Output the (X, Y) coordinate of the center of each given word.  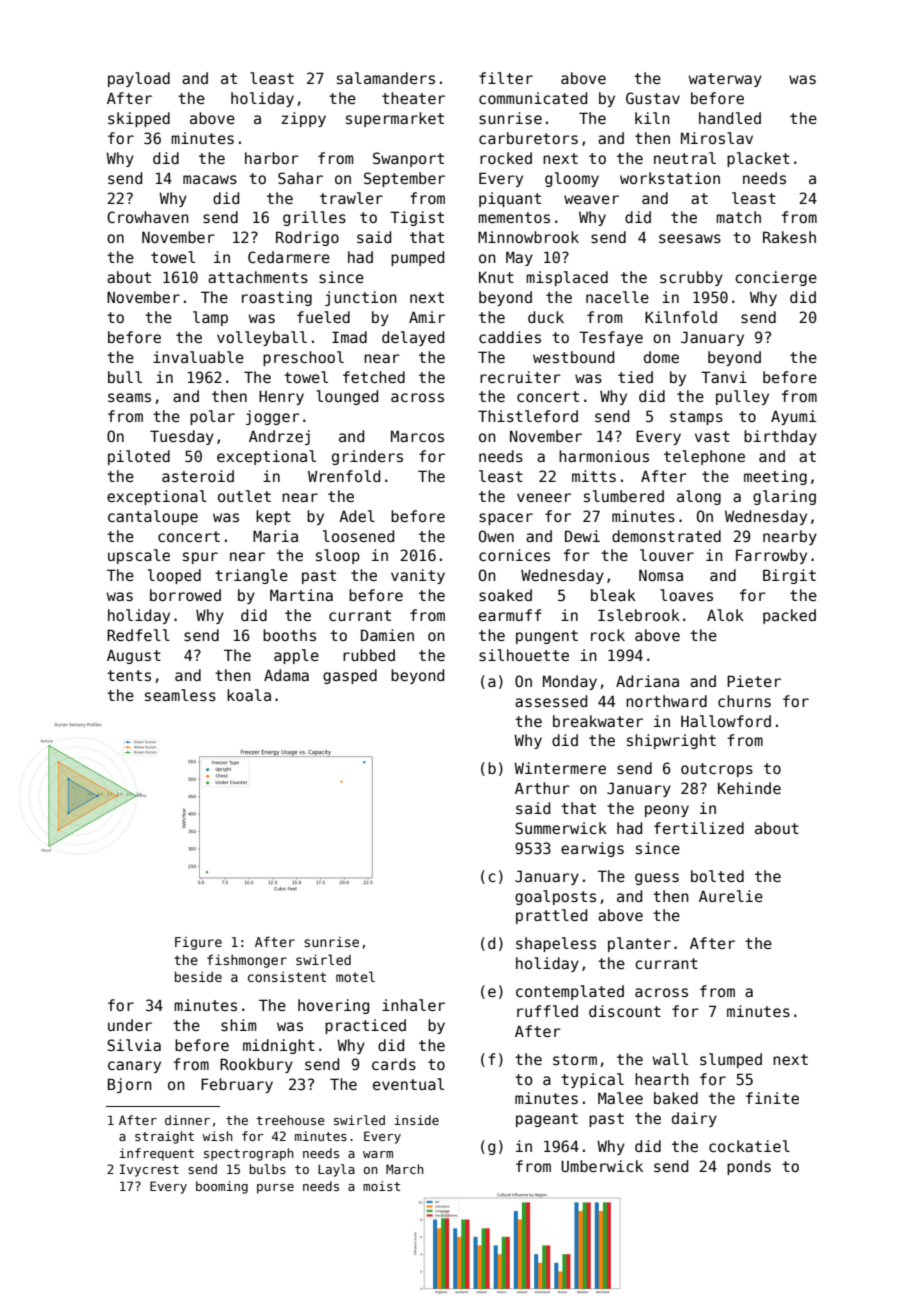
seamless (180, 695)
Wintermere (560, 768)
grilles (314, 218)
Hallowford (726, 721)
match (738, 217)
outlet (244, 496)
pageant (547, 1120)
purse (275, 1189)
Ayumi (793, 417)
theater (413, 98)
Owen (496, 536)
